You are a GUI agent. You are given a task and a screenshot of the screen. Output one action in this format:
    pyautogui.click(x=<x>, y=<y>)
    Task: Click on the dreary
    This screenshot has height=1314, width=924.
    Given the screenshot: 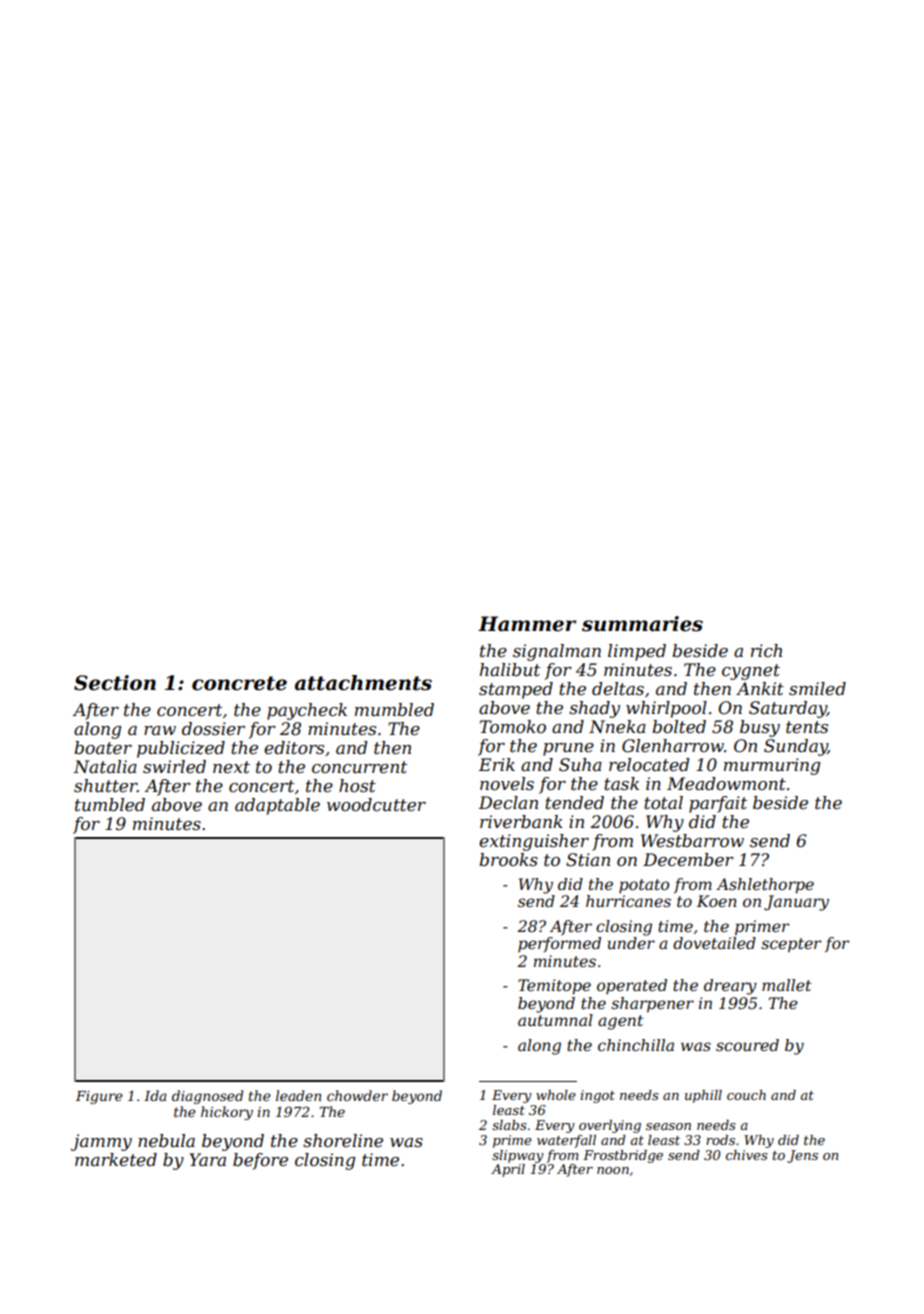 What is the action you would take?
    pyautogui.click(x=730, y=987)
